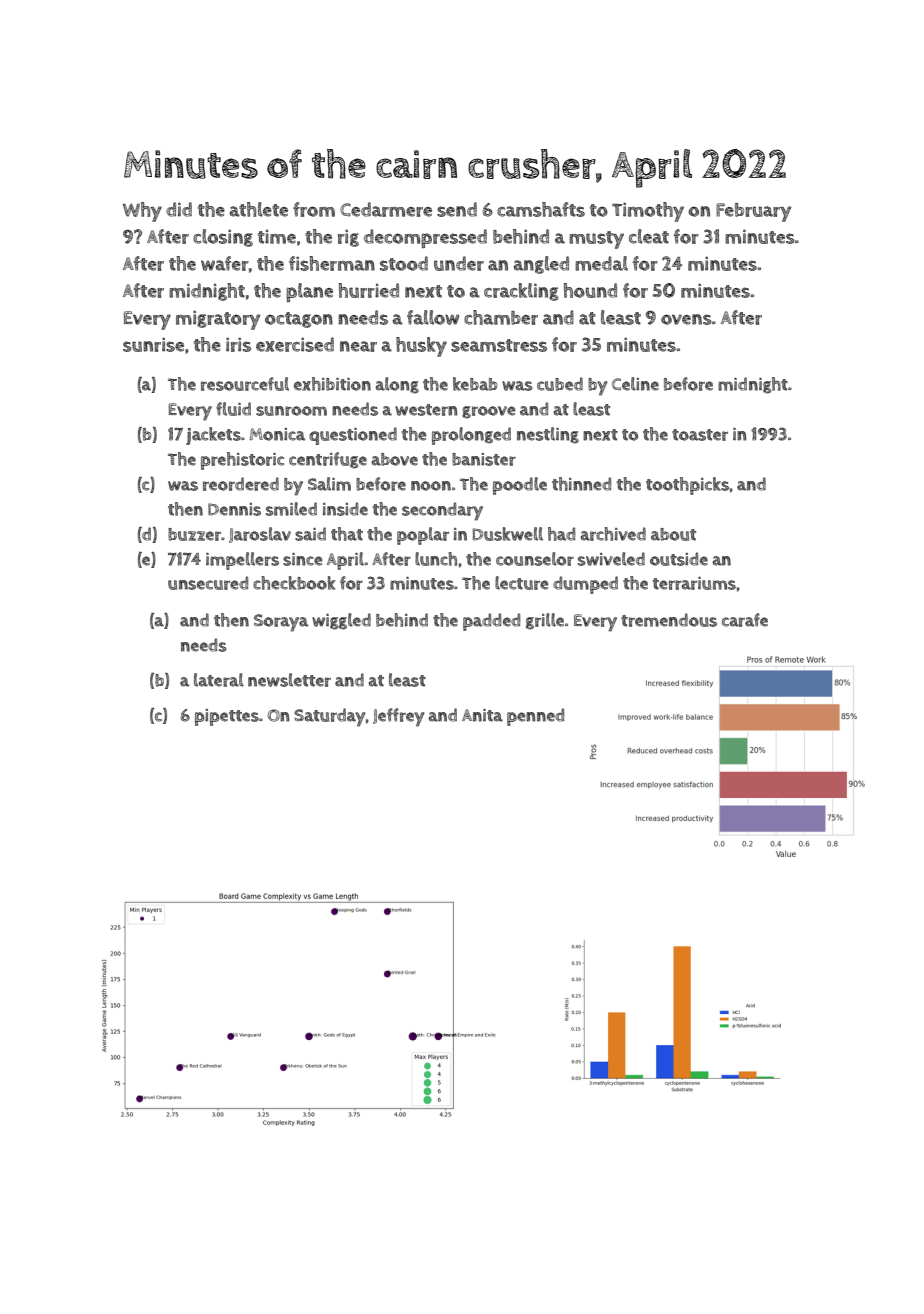  Describe the element at coordinates (295, 344) in the screenshot. I see `exercised` at that location.
